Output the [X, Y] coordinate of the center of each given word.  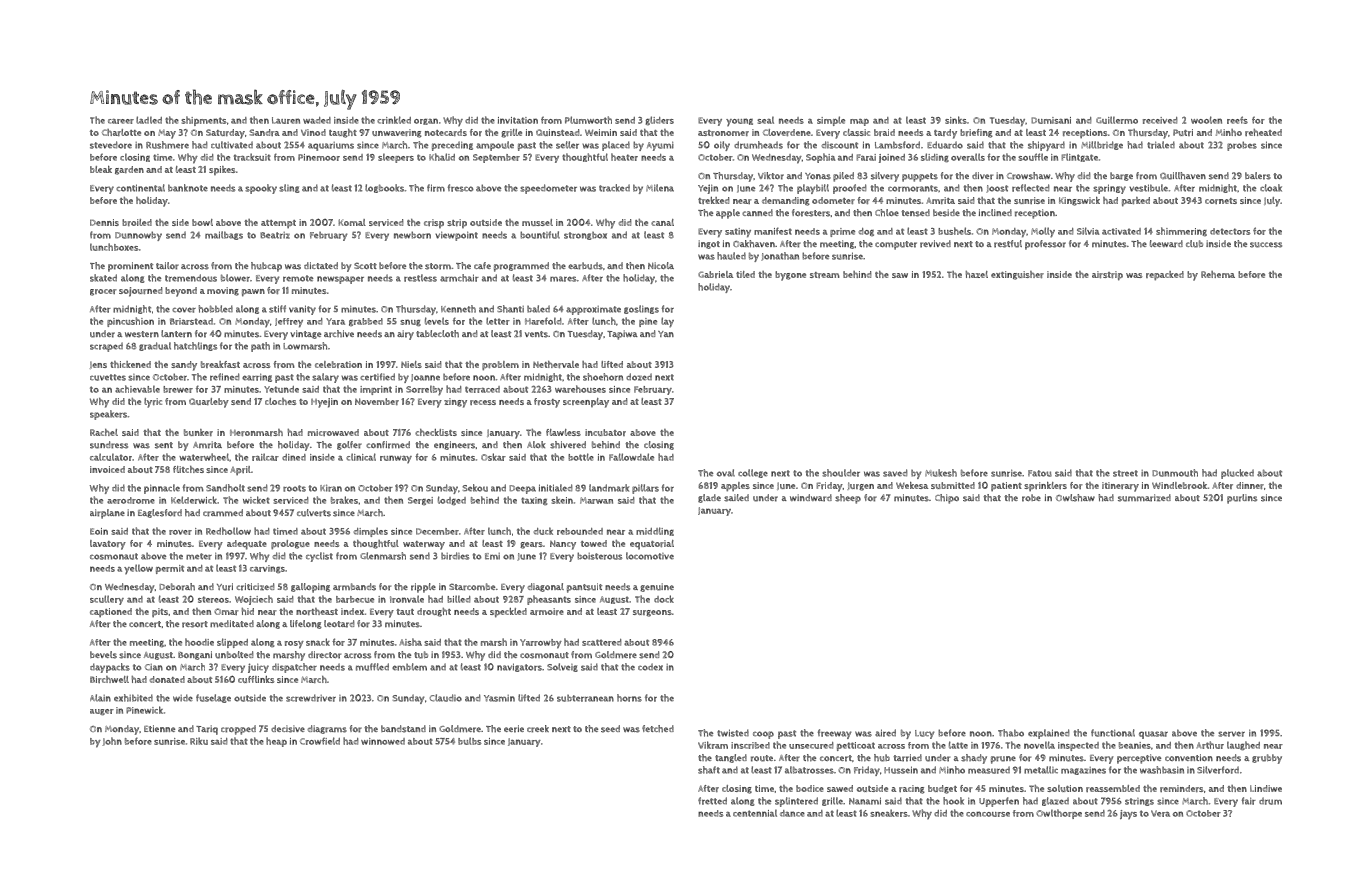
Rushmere [167, 145]
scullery [107, 600]
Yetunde [281, 389]
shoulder [841, 473]
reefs [1237, 120]
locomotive [650, 556]
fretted [712, 801]
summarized [1144, 498]
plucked [1237, 474]
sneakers [889, 813]
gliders [660, 121]
